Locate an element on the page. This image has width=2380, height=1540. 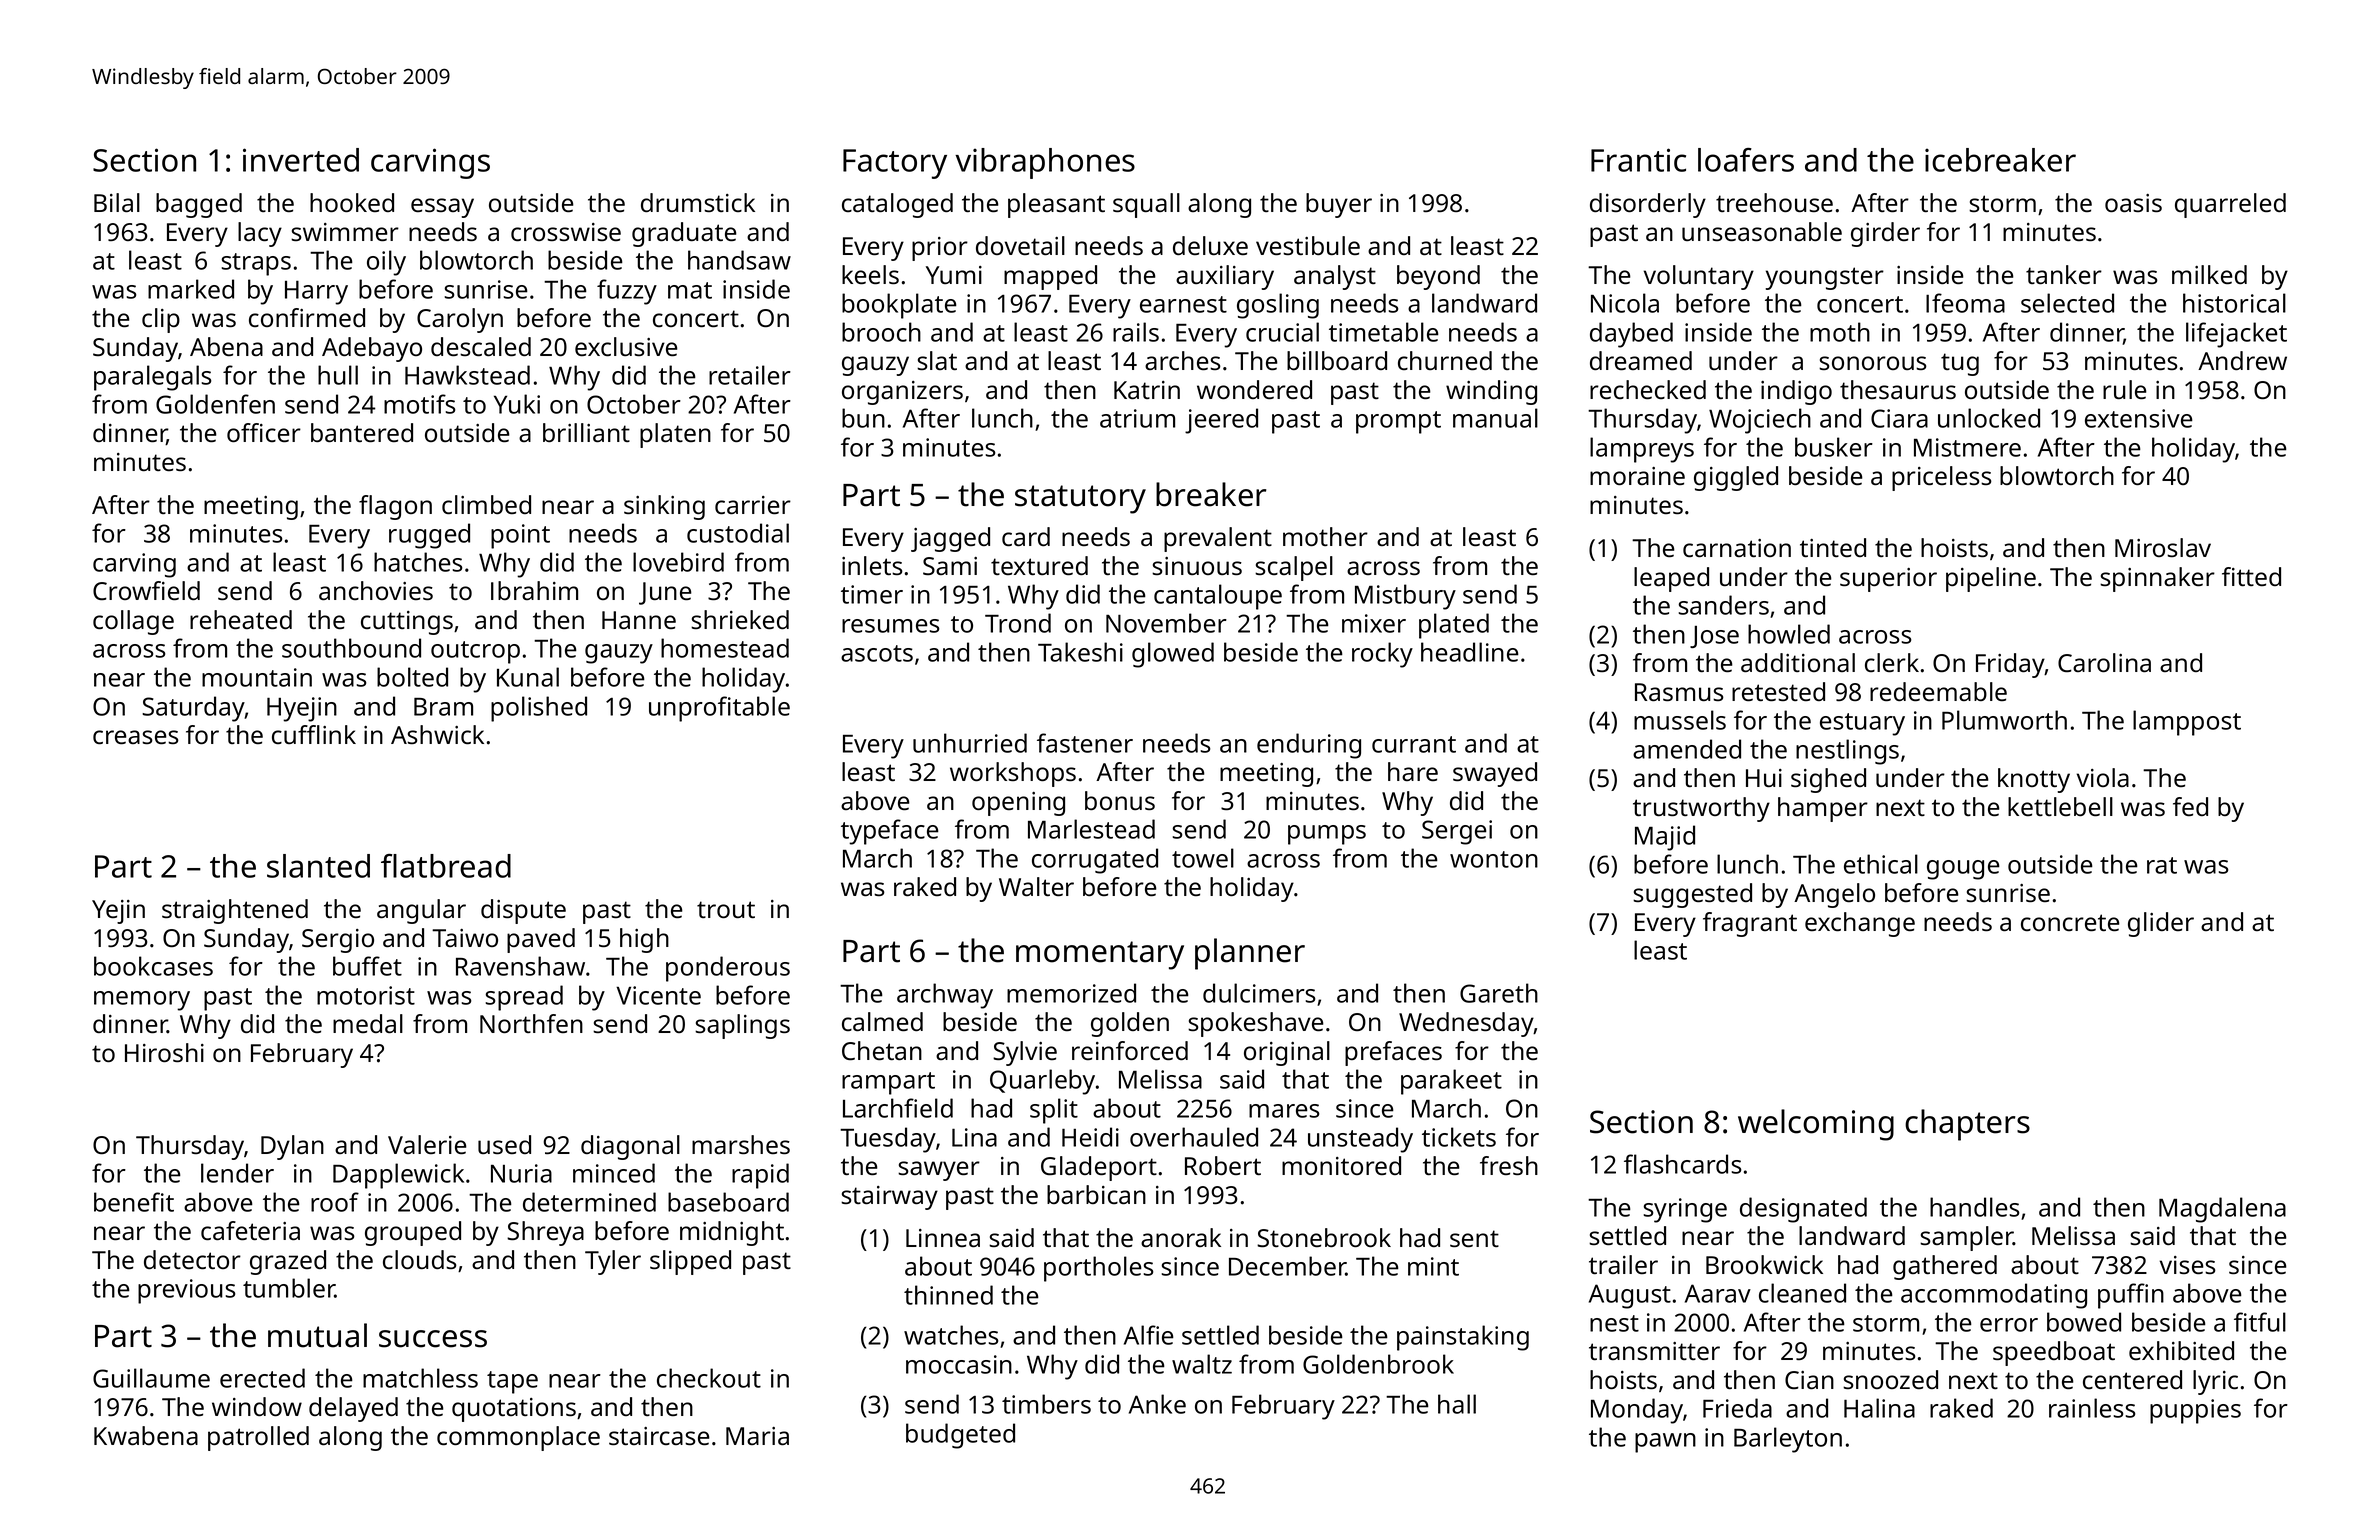
Valerie is located at coordinates (427, 1145).
